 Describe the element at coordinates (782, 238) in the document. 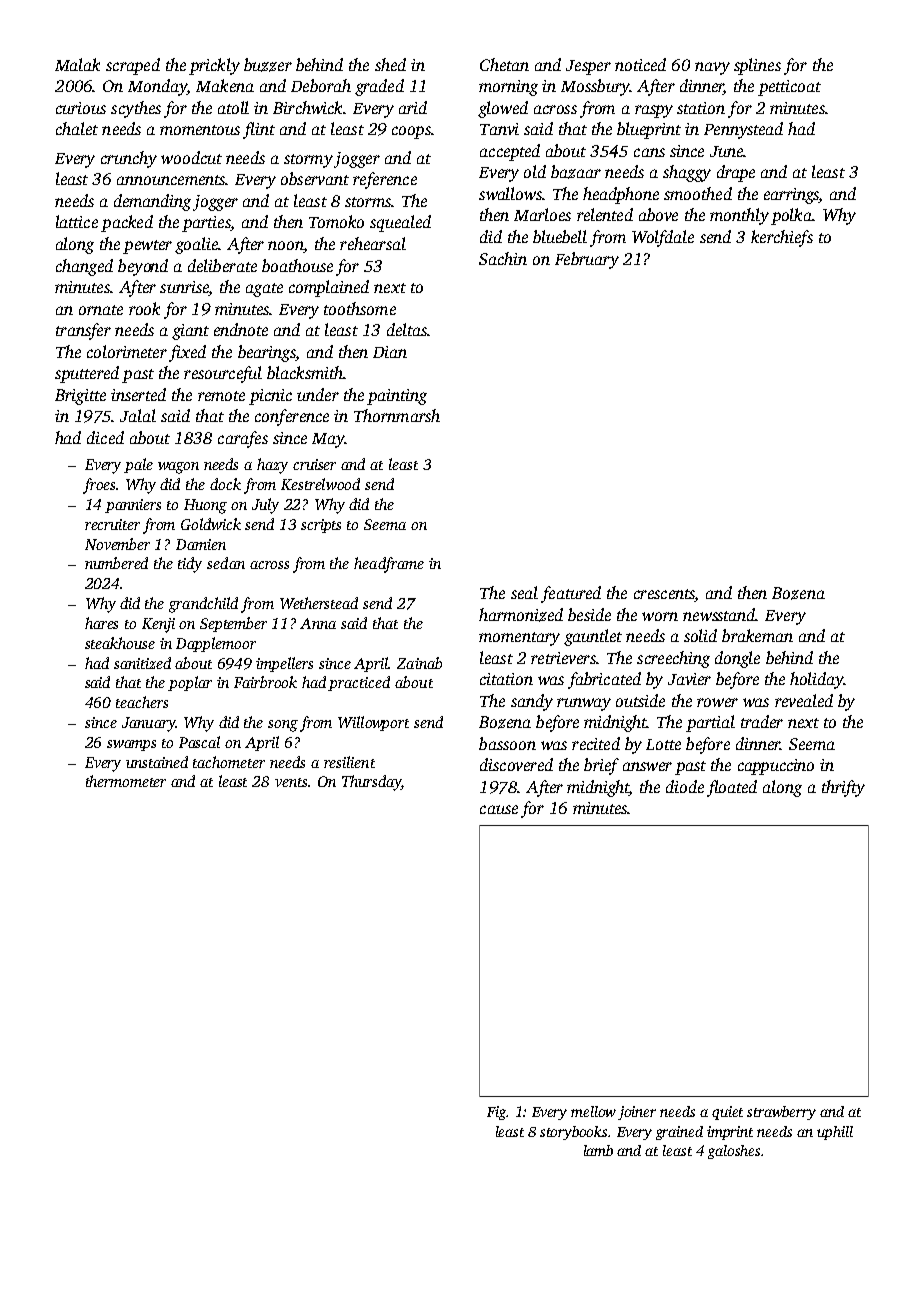

I see `kerchiefs` at that location.
